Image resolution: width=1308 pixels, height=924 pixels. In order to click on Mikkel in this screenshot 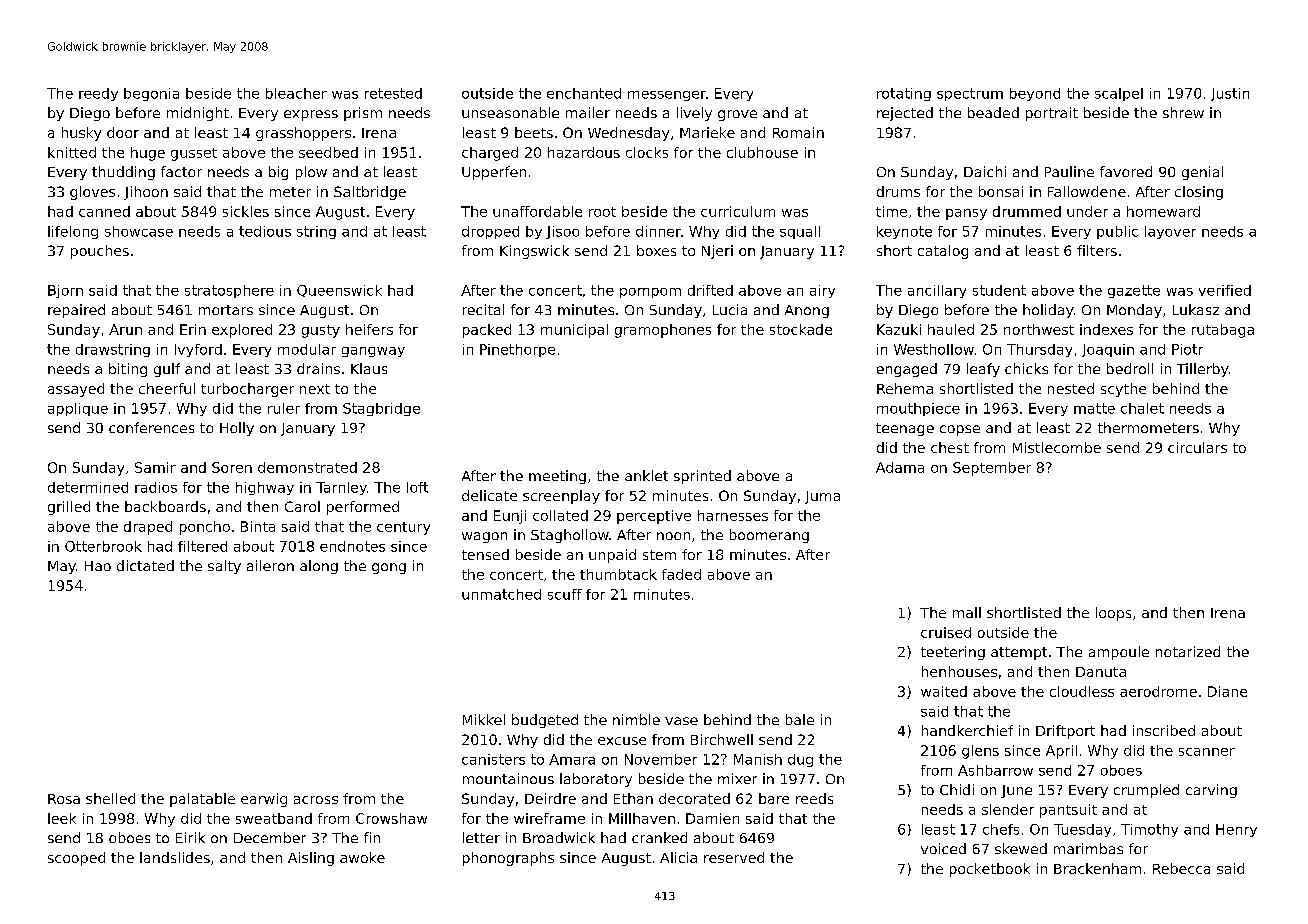, I will do `click(484, 719)`.
